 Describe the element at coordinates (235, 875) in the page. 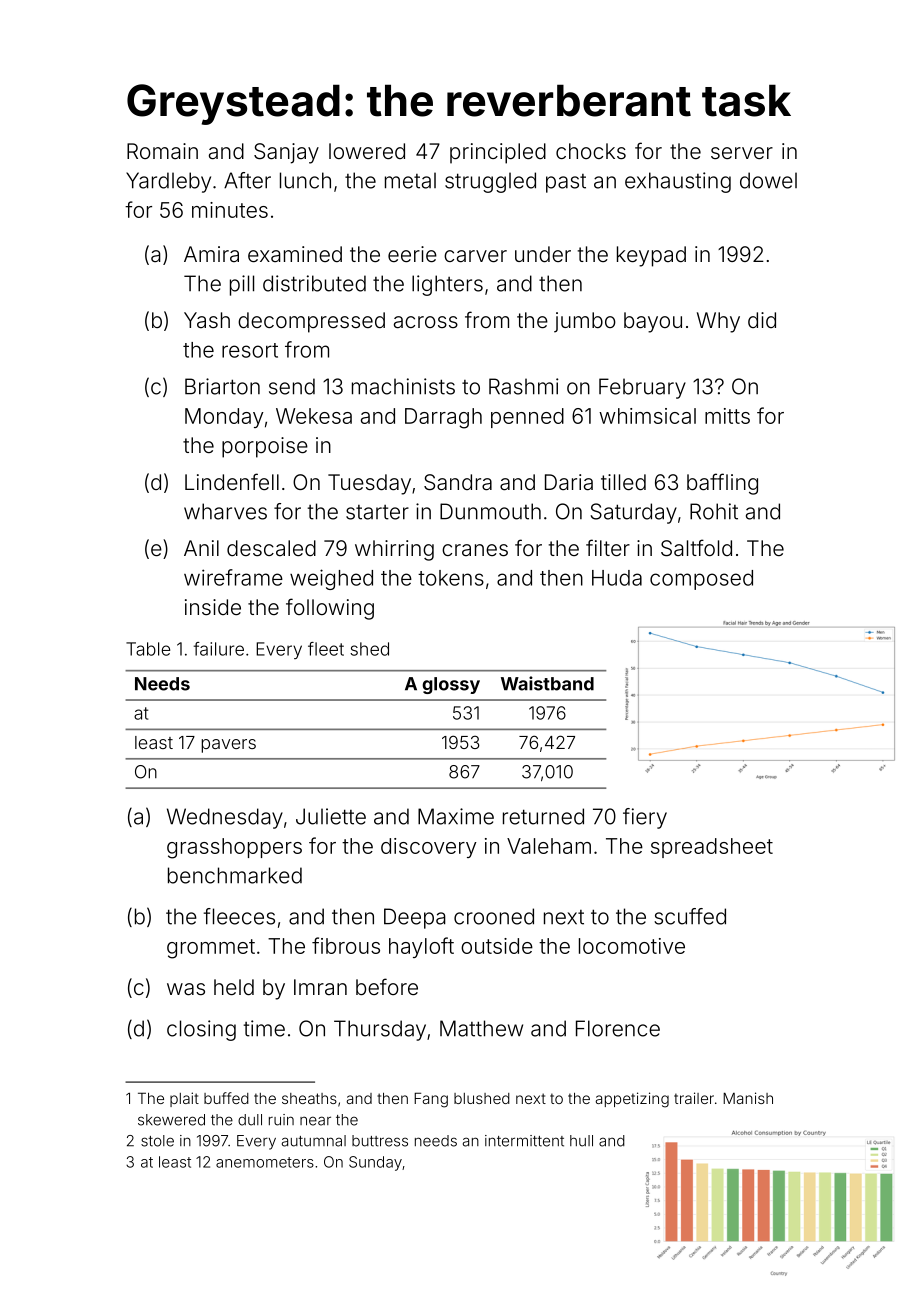

I see `benchmarked` at that location.
